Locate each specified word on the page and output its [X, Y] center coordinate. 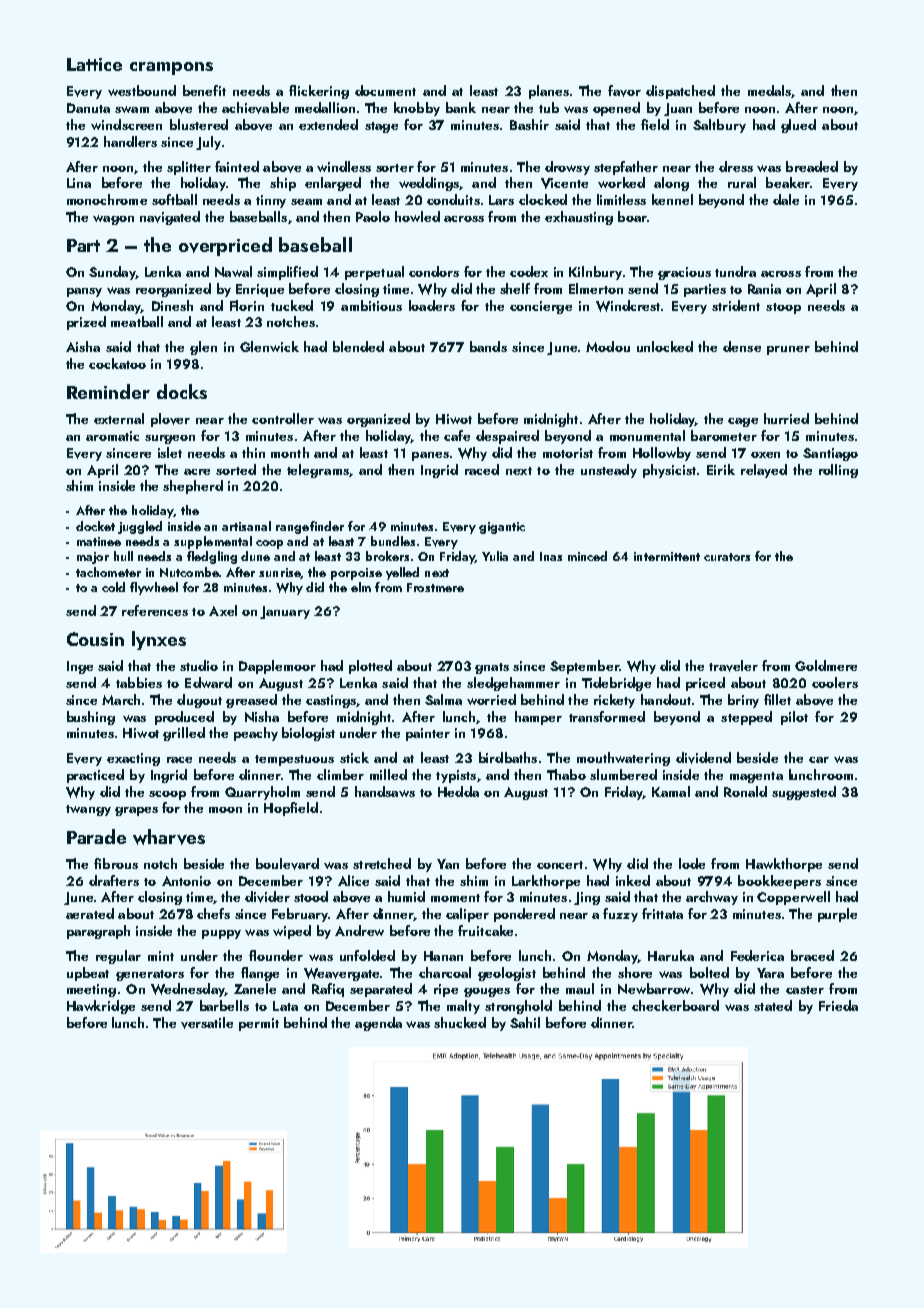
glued [798, 126]
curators [727, 557]
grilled [184, 734]
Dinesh [172, 305]
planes [549, 92]
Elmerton [596, 288]
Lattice [94, 64]
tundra [735, 271]
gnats [492, 668]
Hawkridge [101, 1007]
